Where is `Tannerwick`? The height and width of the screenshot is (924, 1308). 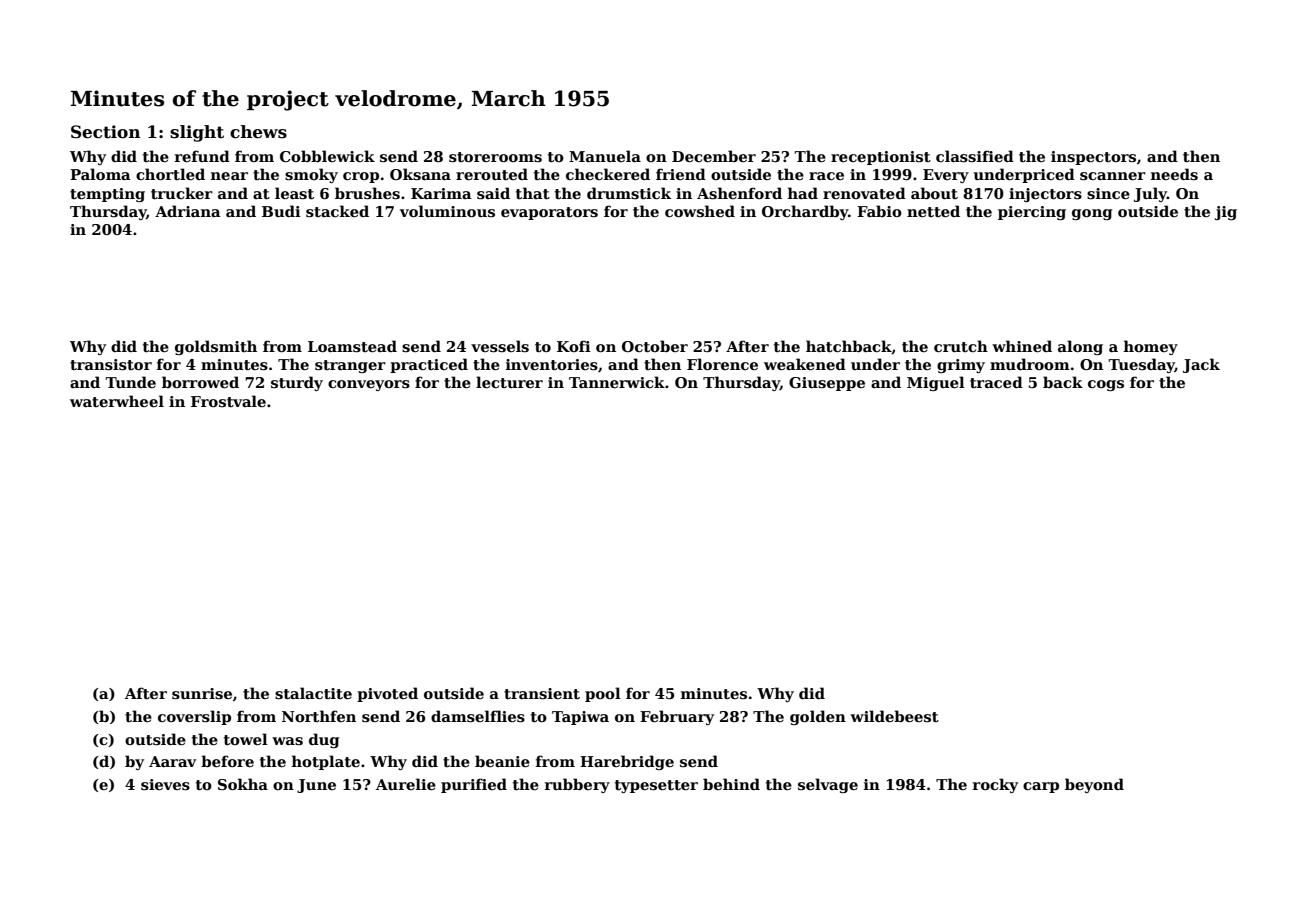
Tannerwick is located at coordinates (617, 382).
